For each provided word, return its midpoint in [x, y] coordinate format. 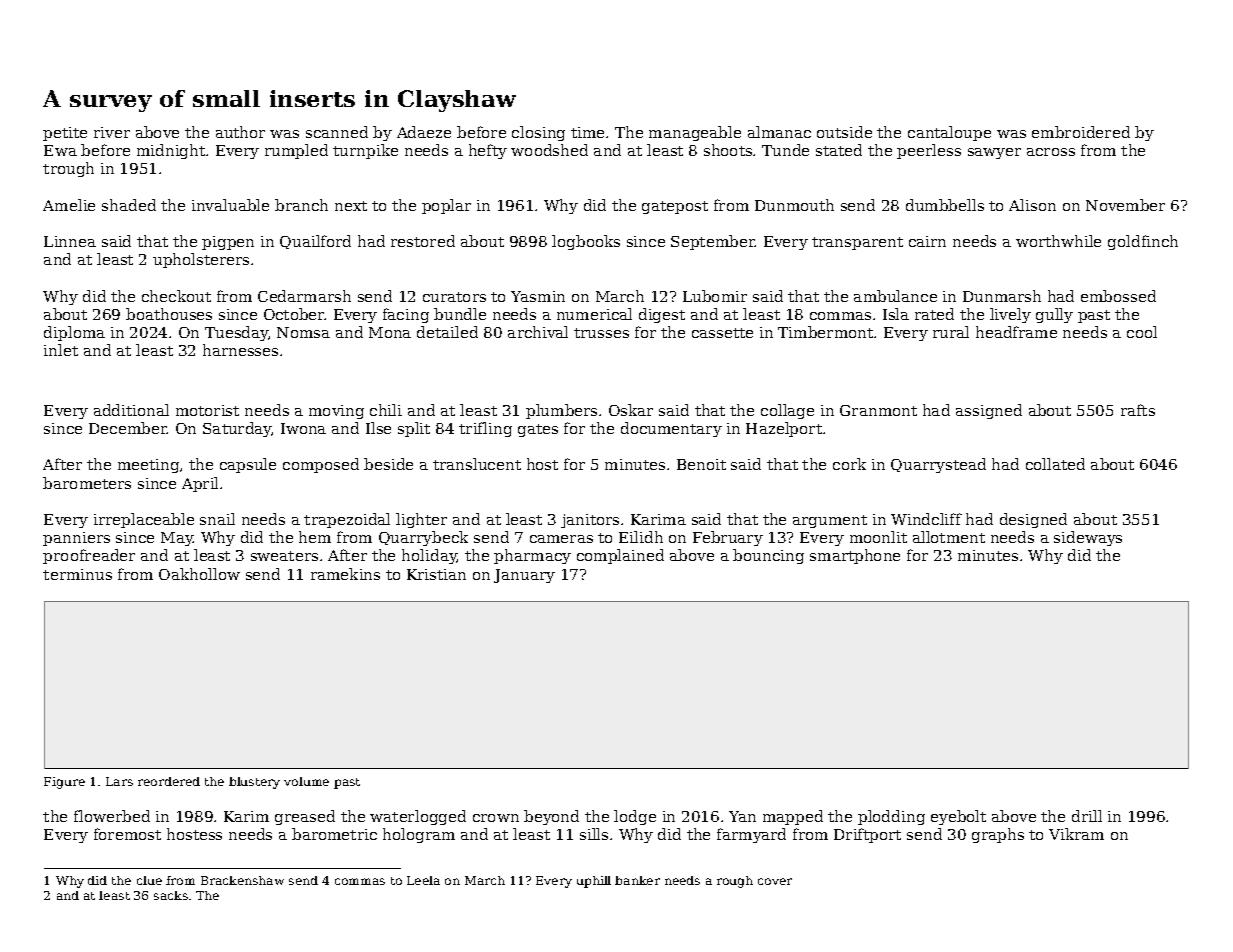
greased [305, 817]
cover [775, 881]
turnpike [365, 151]
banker [637, 880]
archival [538, 332]
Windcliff [926, 519]
